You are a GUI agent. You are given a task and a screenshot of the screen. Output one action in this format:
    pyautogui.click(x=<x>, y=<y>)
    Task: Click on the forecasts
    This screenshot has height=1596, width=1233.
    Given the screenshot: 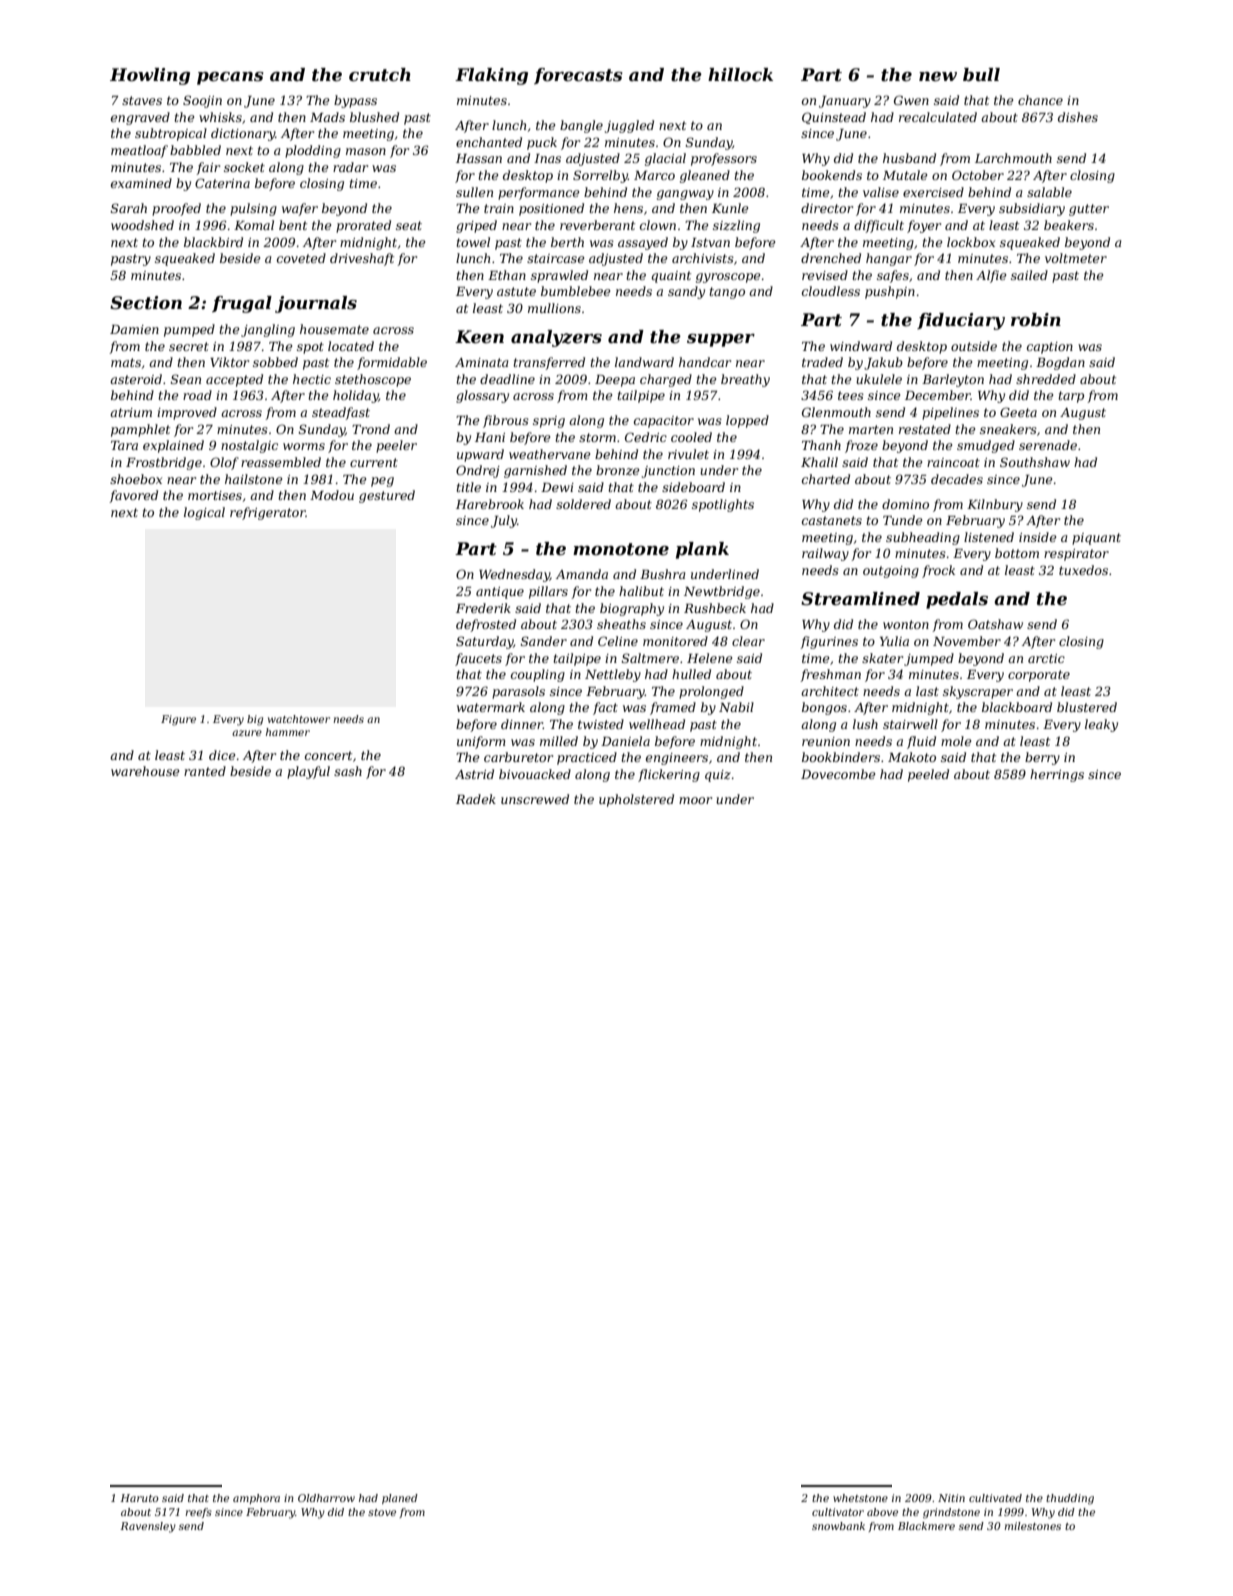 What is the action you would take?
    pyautogui.click(x=578, y=76)
